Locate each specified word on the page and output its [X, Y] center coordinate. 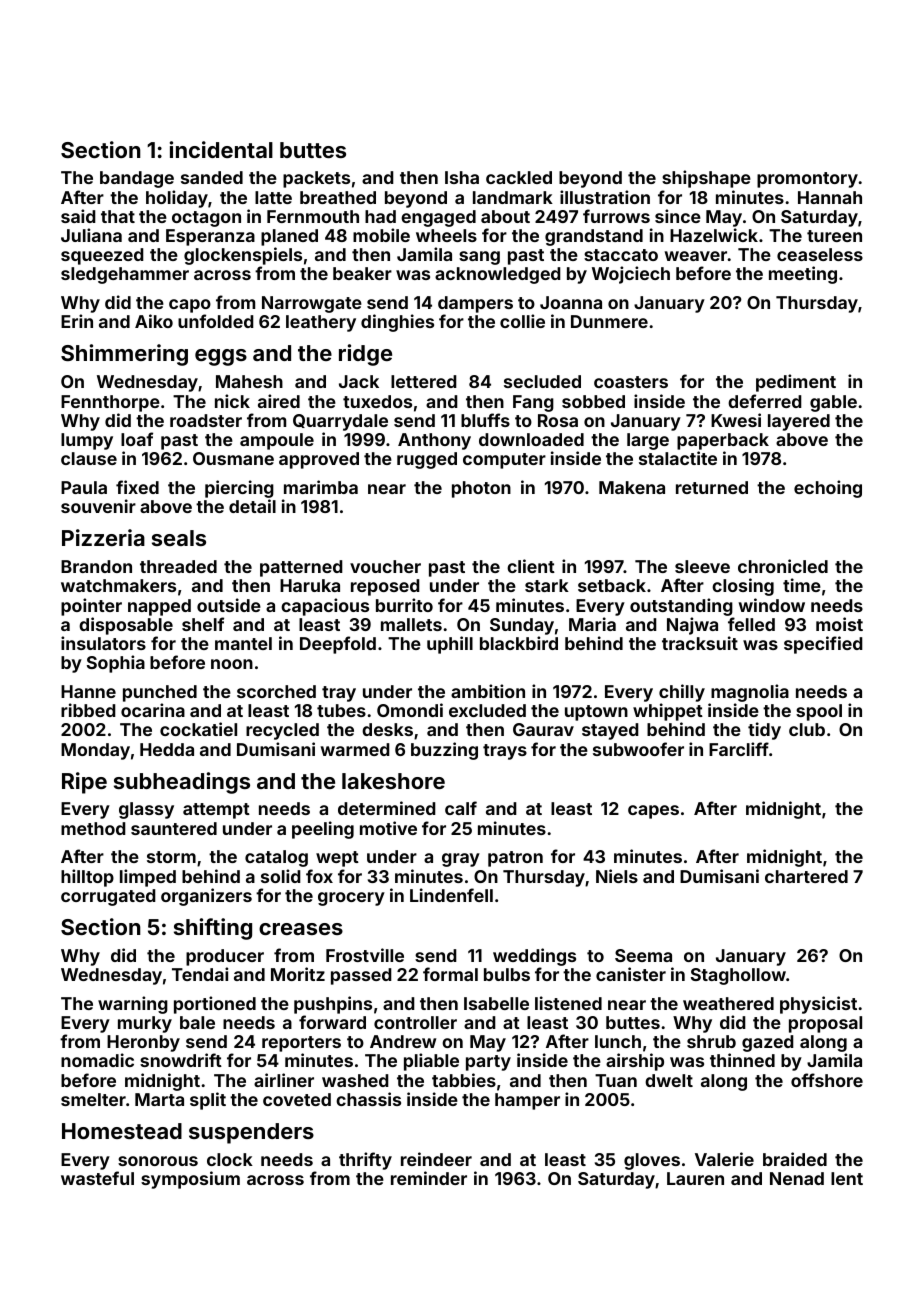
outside [229, 605]
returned [712, 487]
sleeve [702, 566]
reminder [429, 1178]
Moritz [298, 974]
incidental [221, 149]
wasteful [97, 1178]
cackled [519, 177]
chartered [806, 876]
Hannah [830, 197]
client [531, 566]
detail [252, 506]
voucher [385, 566]
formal [450, 974]
